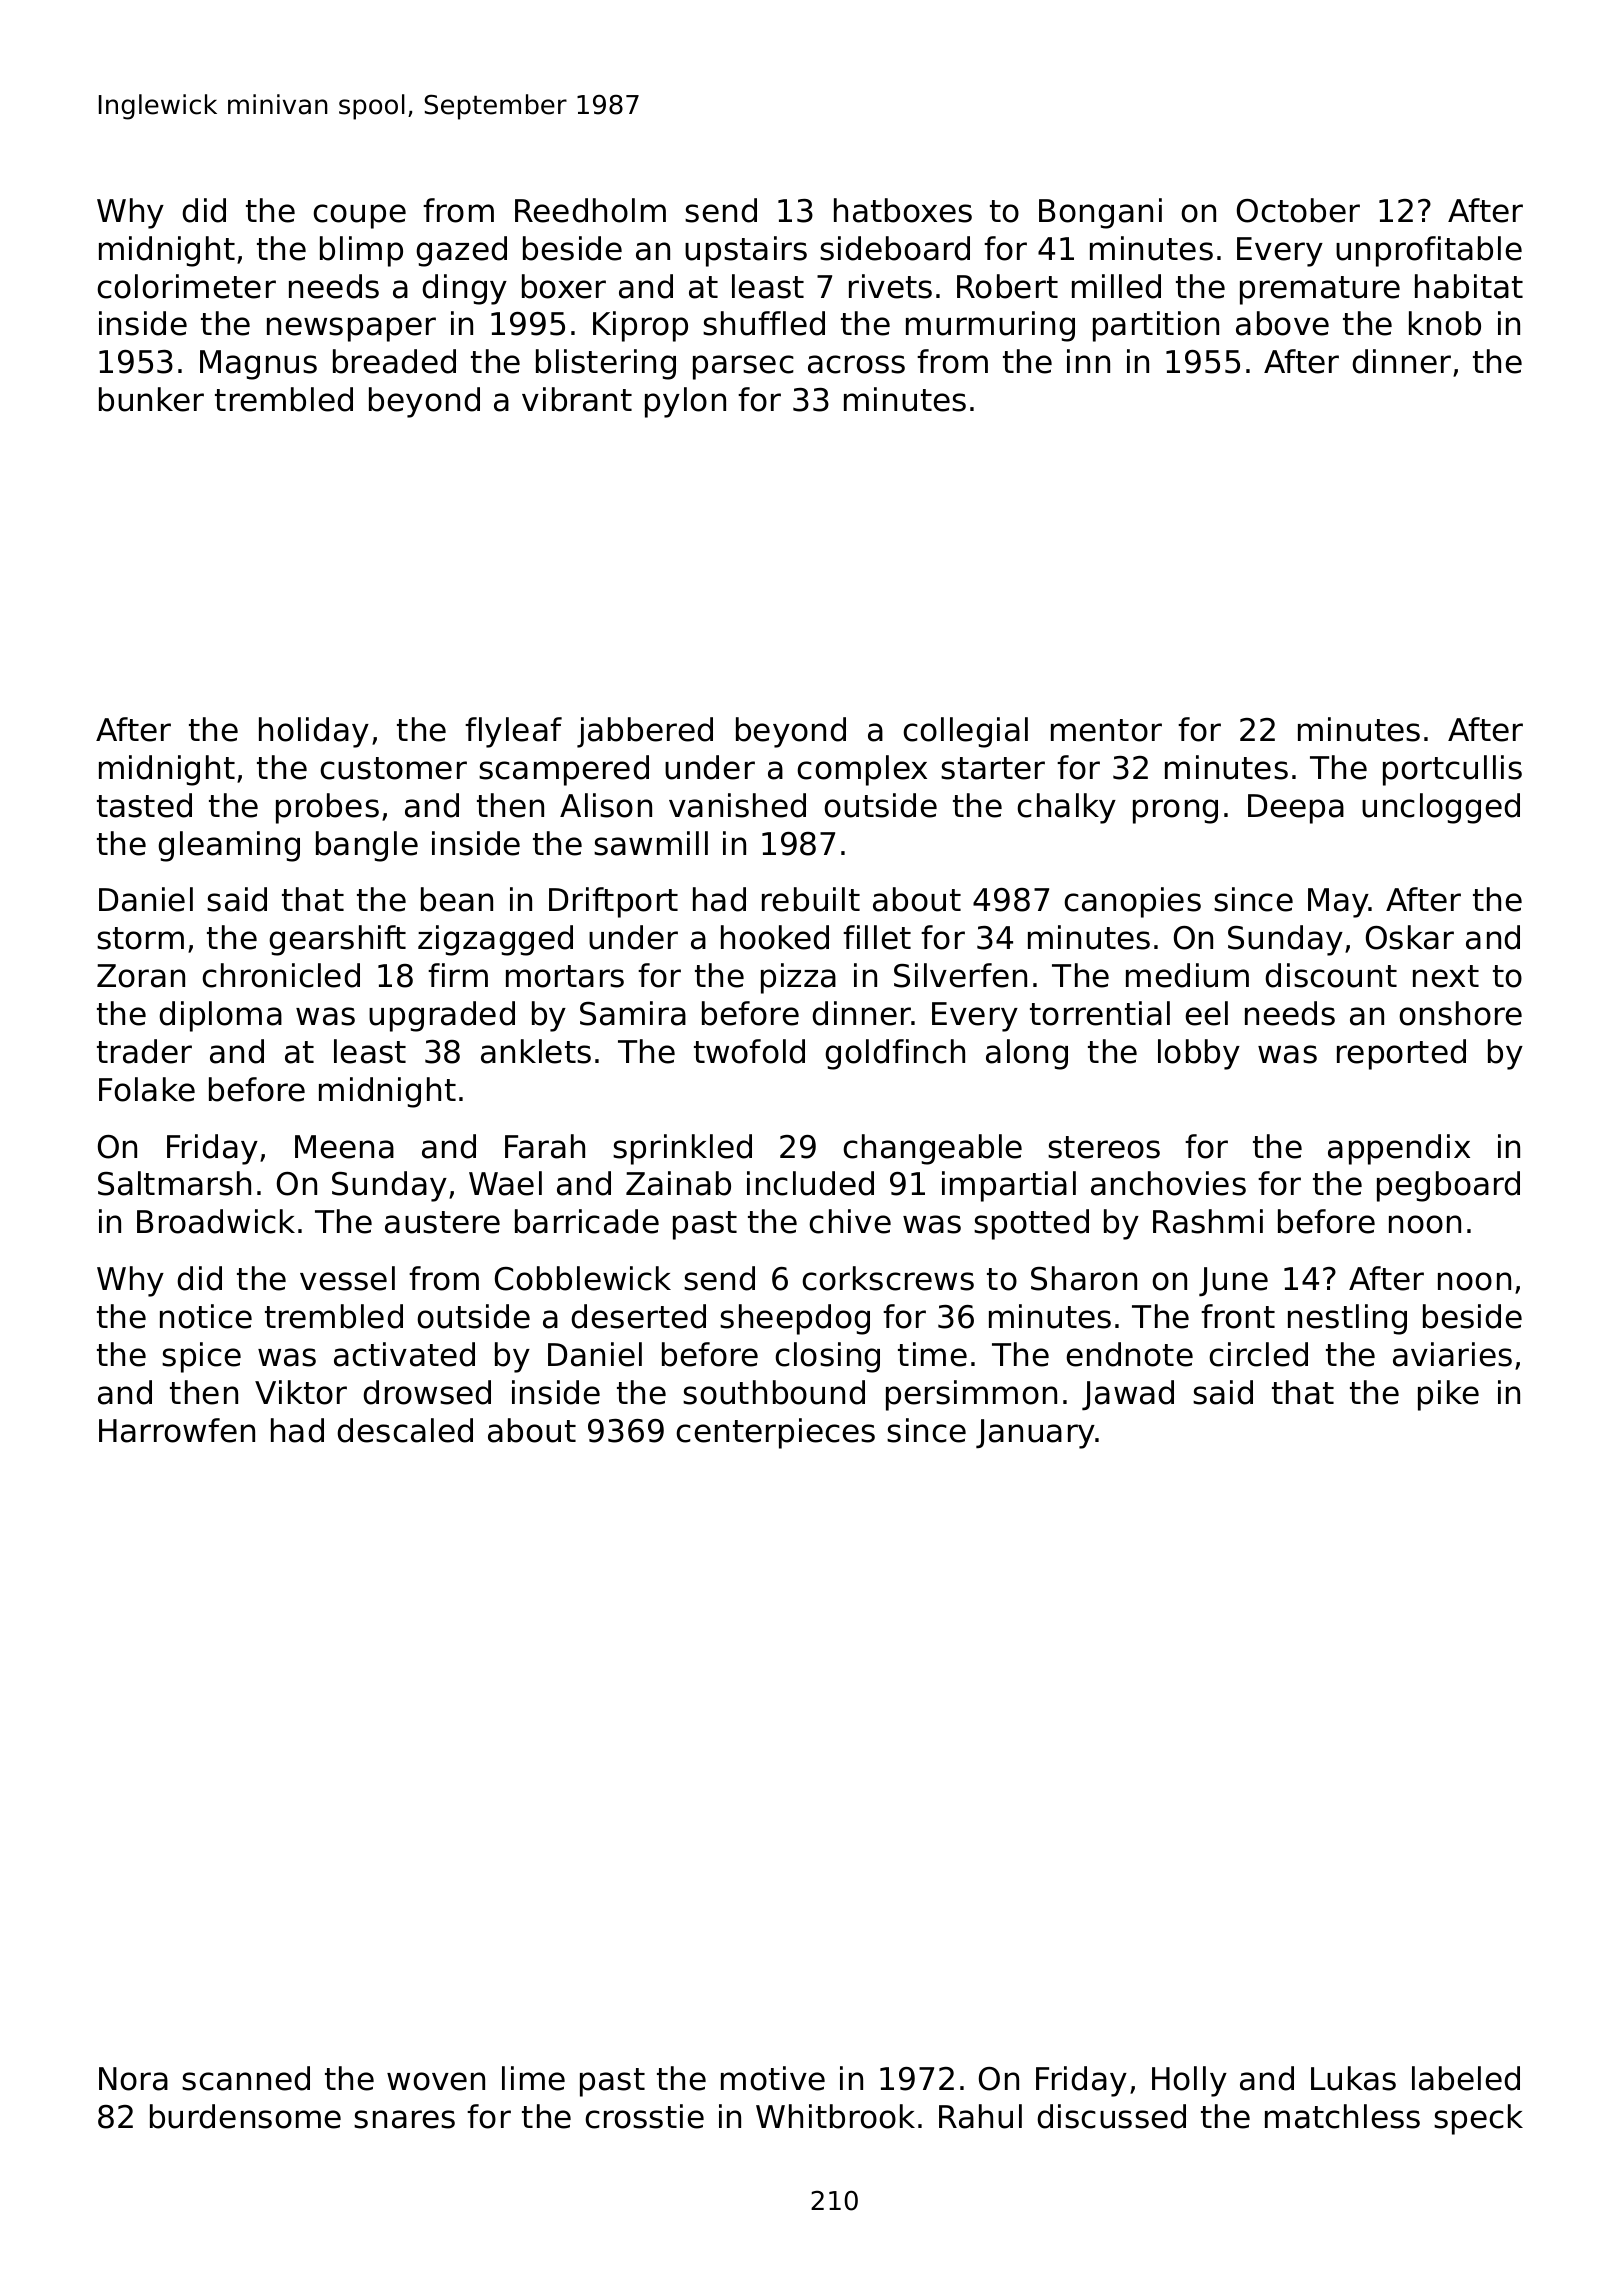 The height and width of the screenshot is (2292, 1620). What do you see at coordinates (359, 216) in the screenshot?
I see `coupe` at bounding box center [359, 216].
